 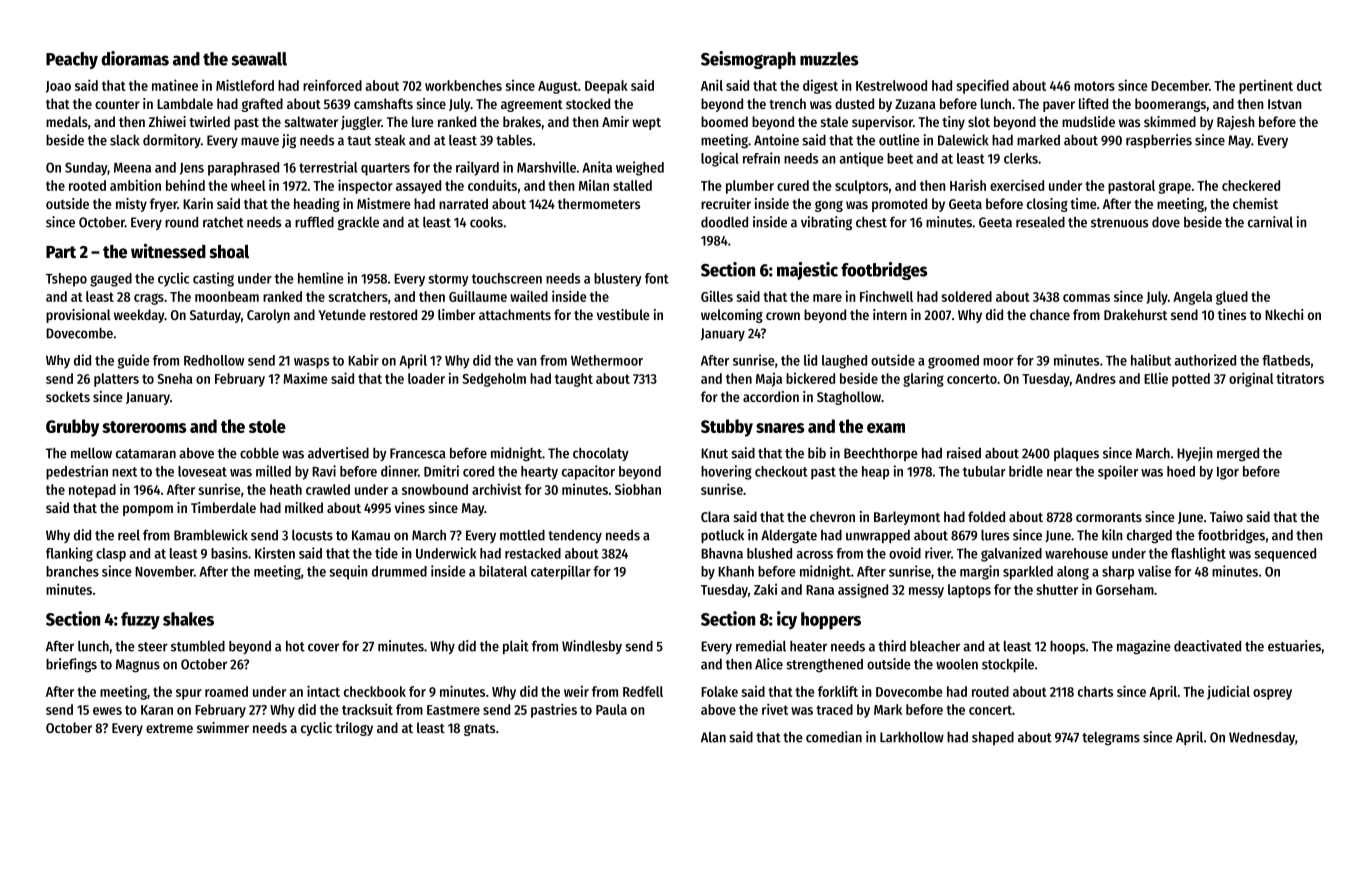 I want to click on Redhollow, so click(x=214, y=360).
